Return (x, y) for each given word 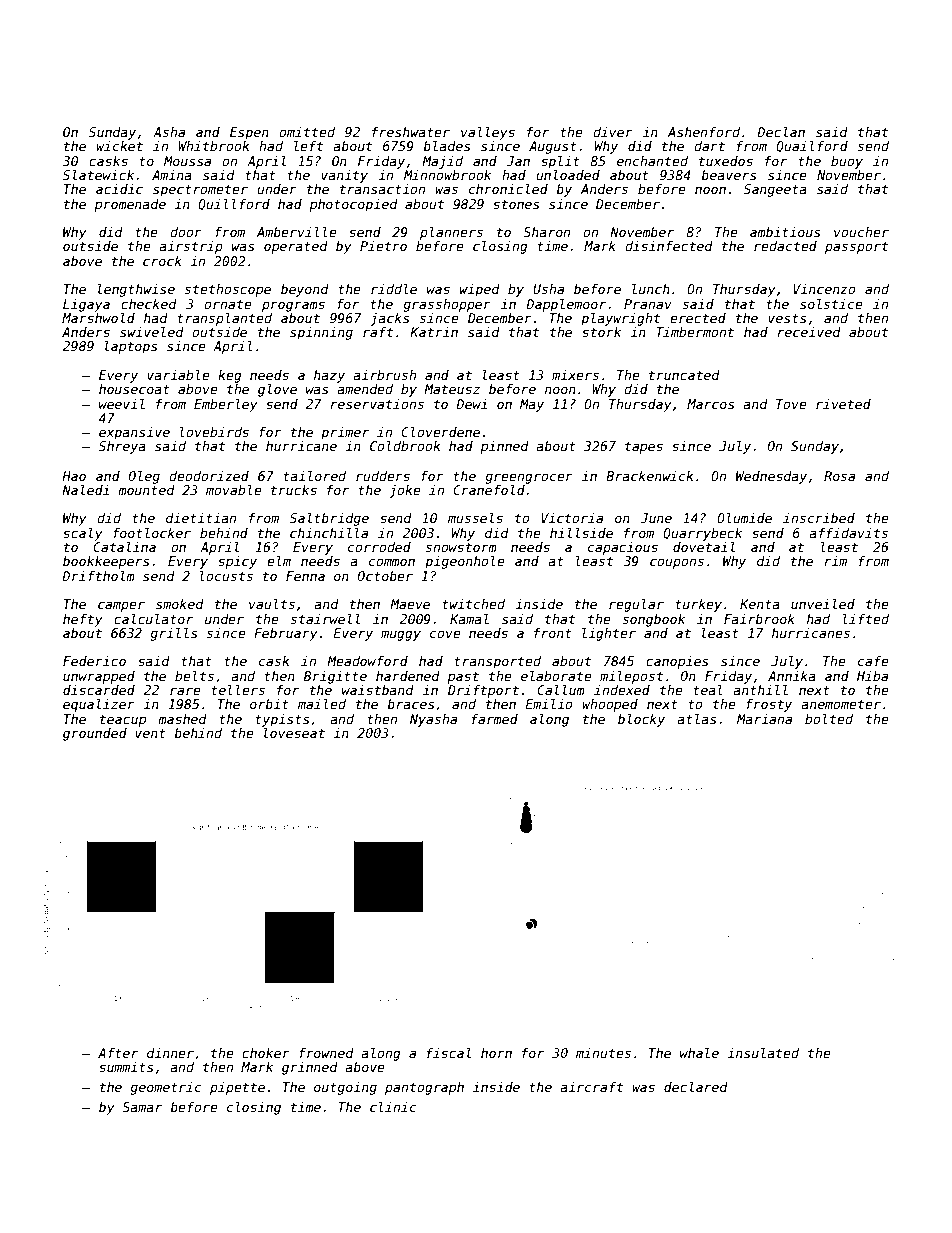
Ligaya (86, 305)
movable (234, 490)
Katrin (434, 332)
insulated (763, 1053)
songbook (654, 620)
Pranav (648, 304)
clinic (393, 1107)
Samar (142, 1107)
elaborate (556, 676)
